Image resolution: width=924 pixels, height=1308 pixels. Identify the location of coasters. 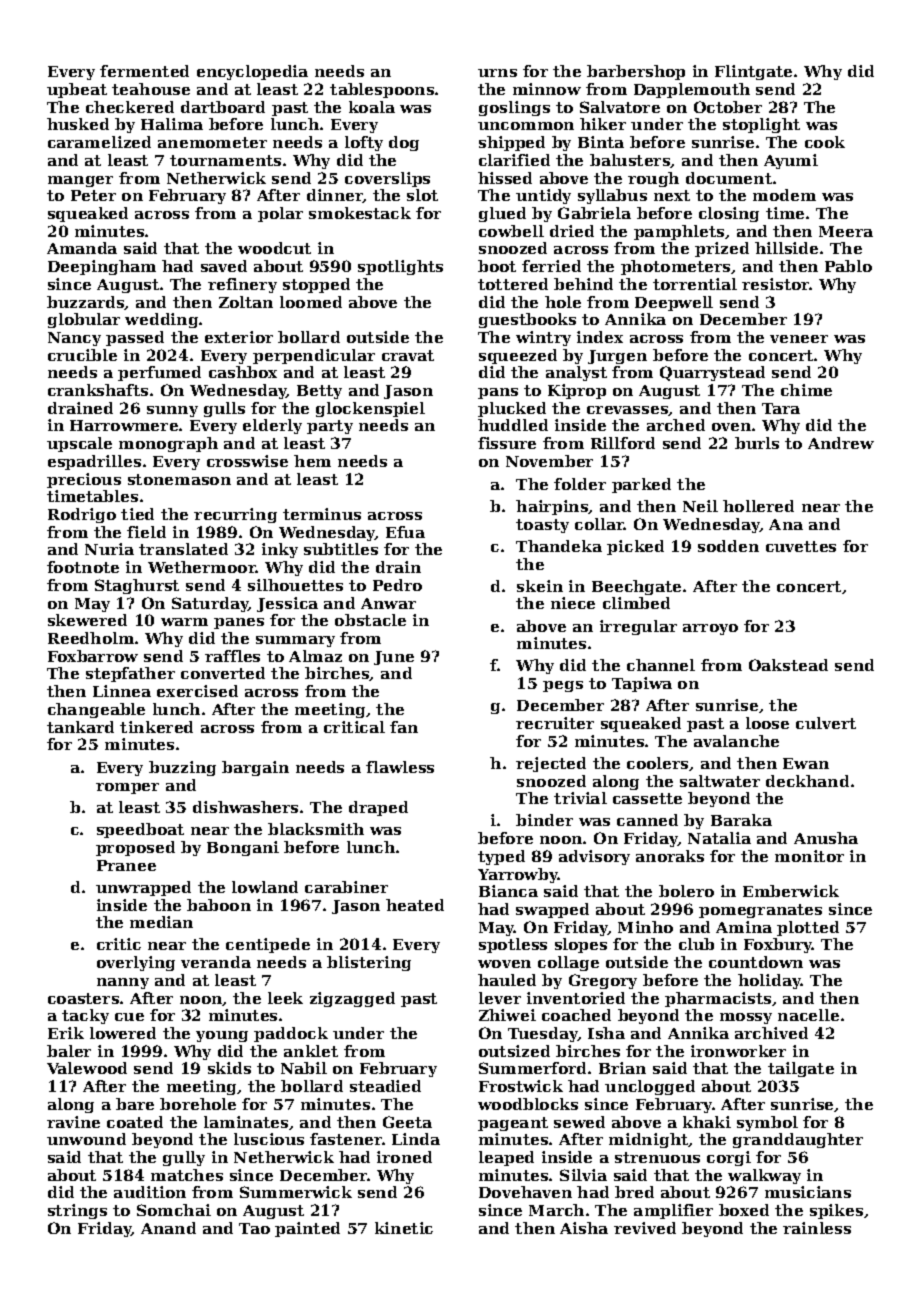
(83, 998).
